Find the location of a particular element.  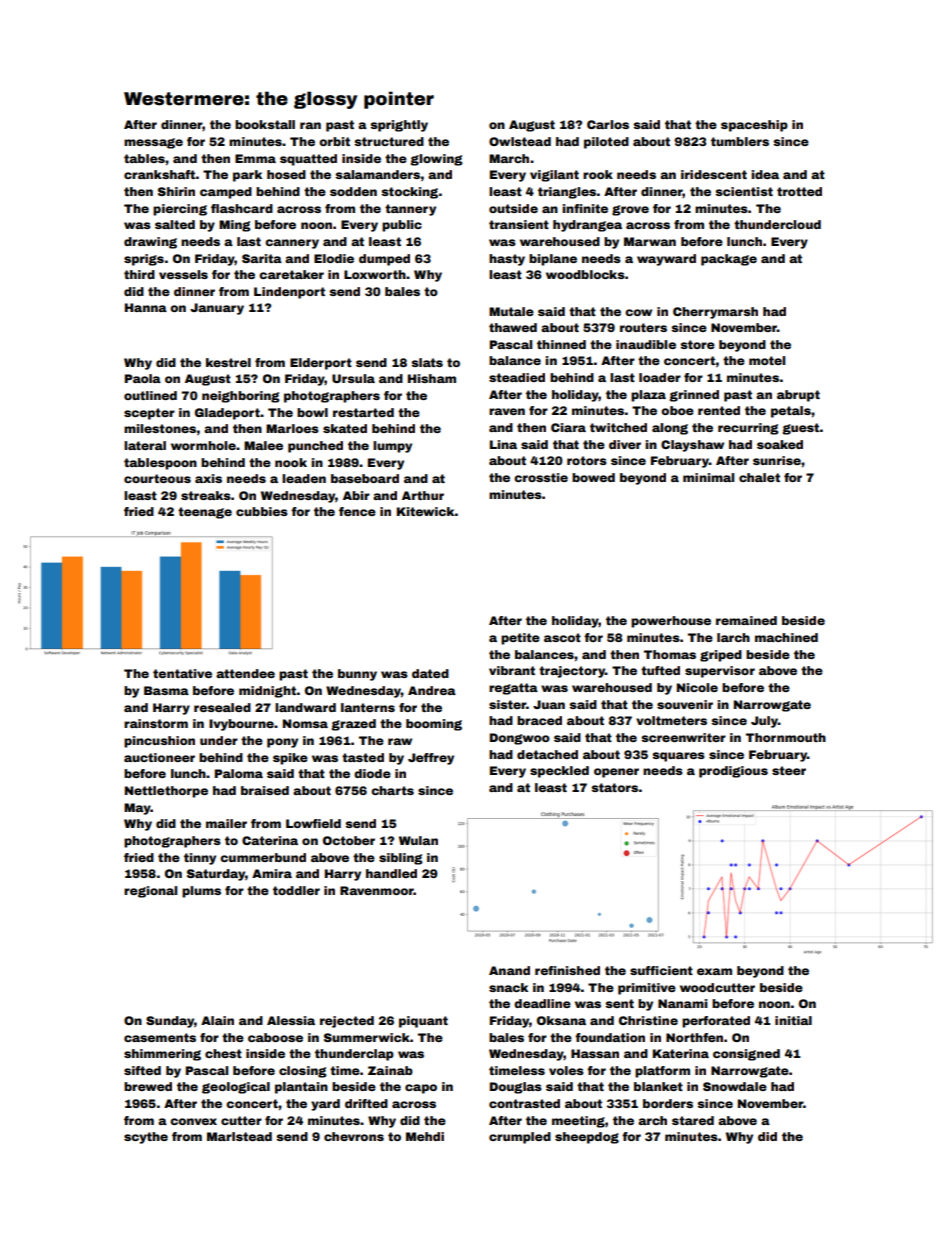

grove is located at coordinates (630, 210).
